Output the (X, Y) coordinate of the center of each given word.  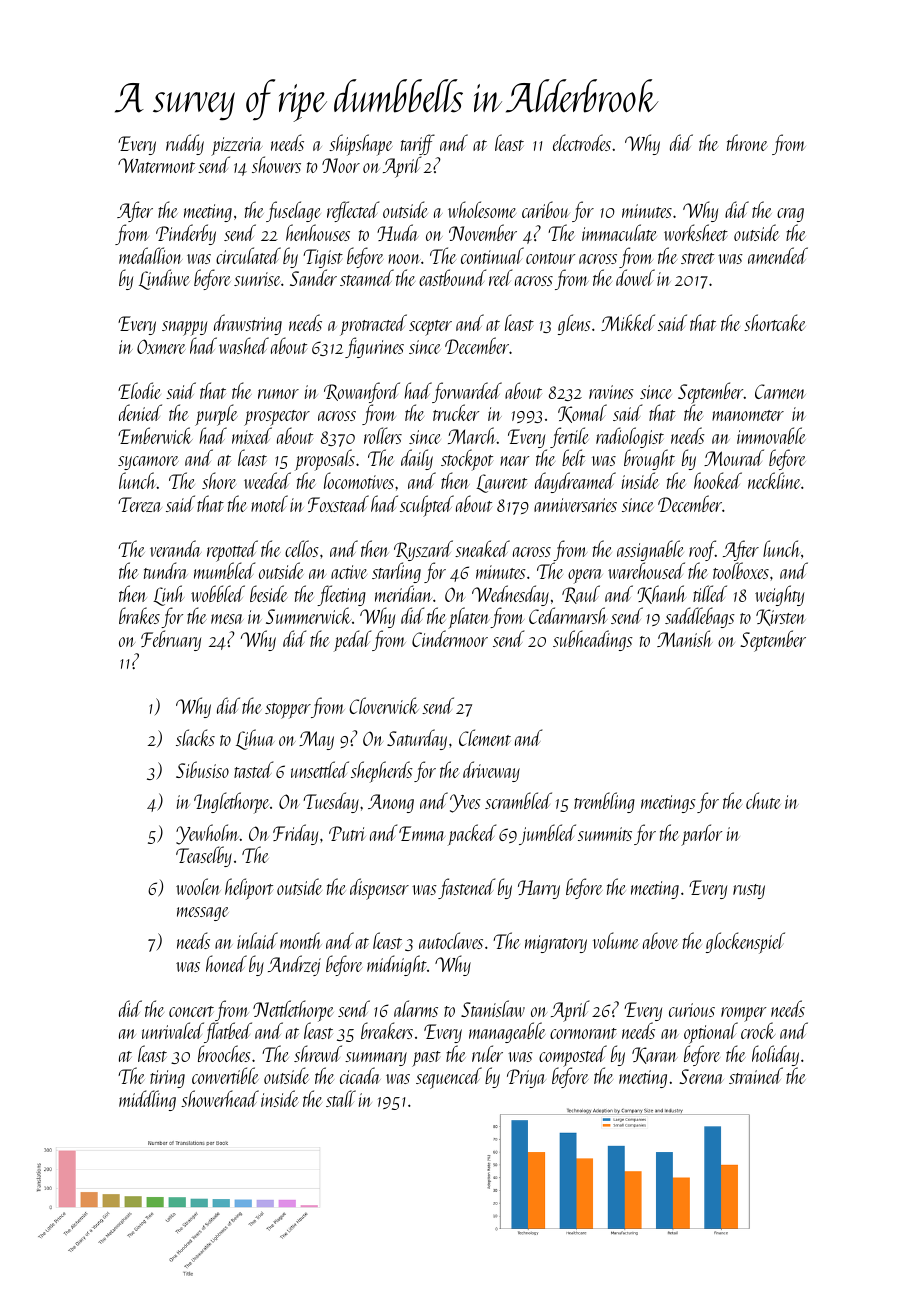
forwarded (467, 392)
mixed (252, 435)
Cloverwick (384, 705)
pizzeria (238, 147)
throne (747, 142)
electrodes (582, 142)
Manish (685, 638)
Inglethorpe (231, 803)
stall (341, 1098)
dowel (635, 277)
